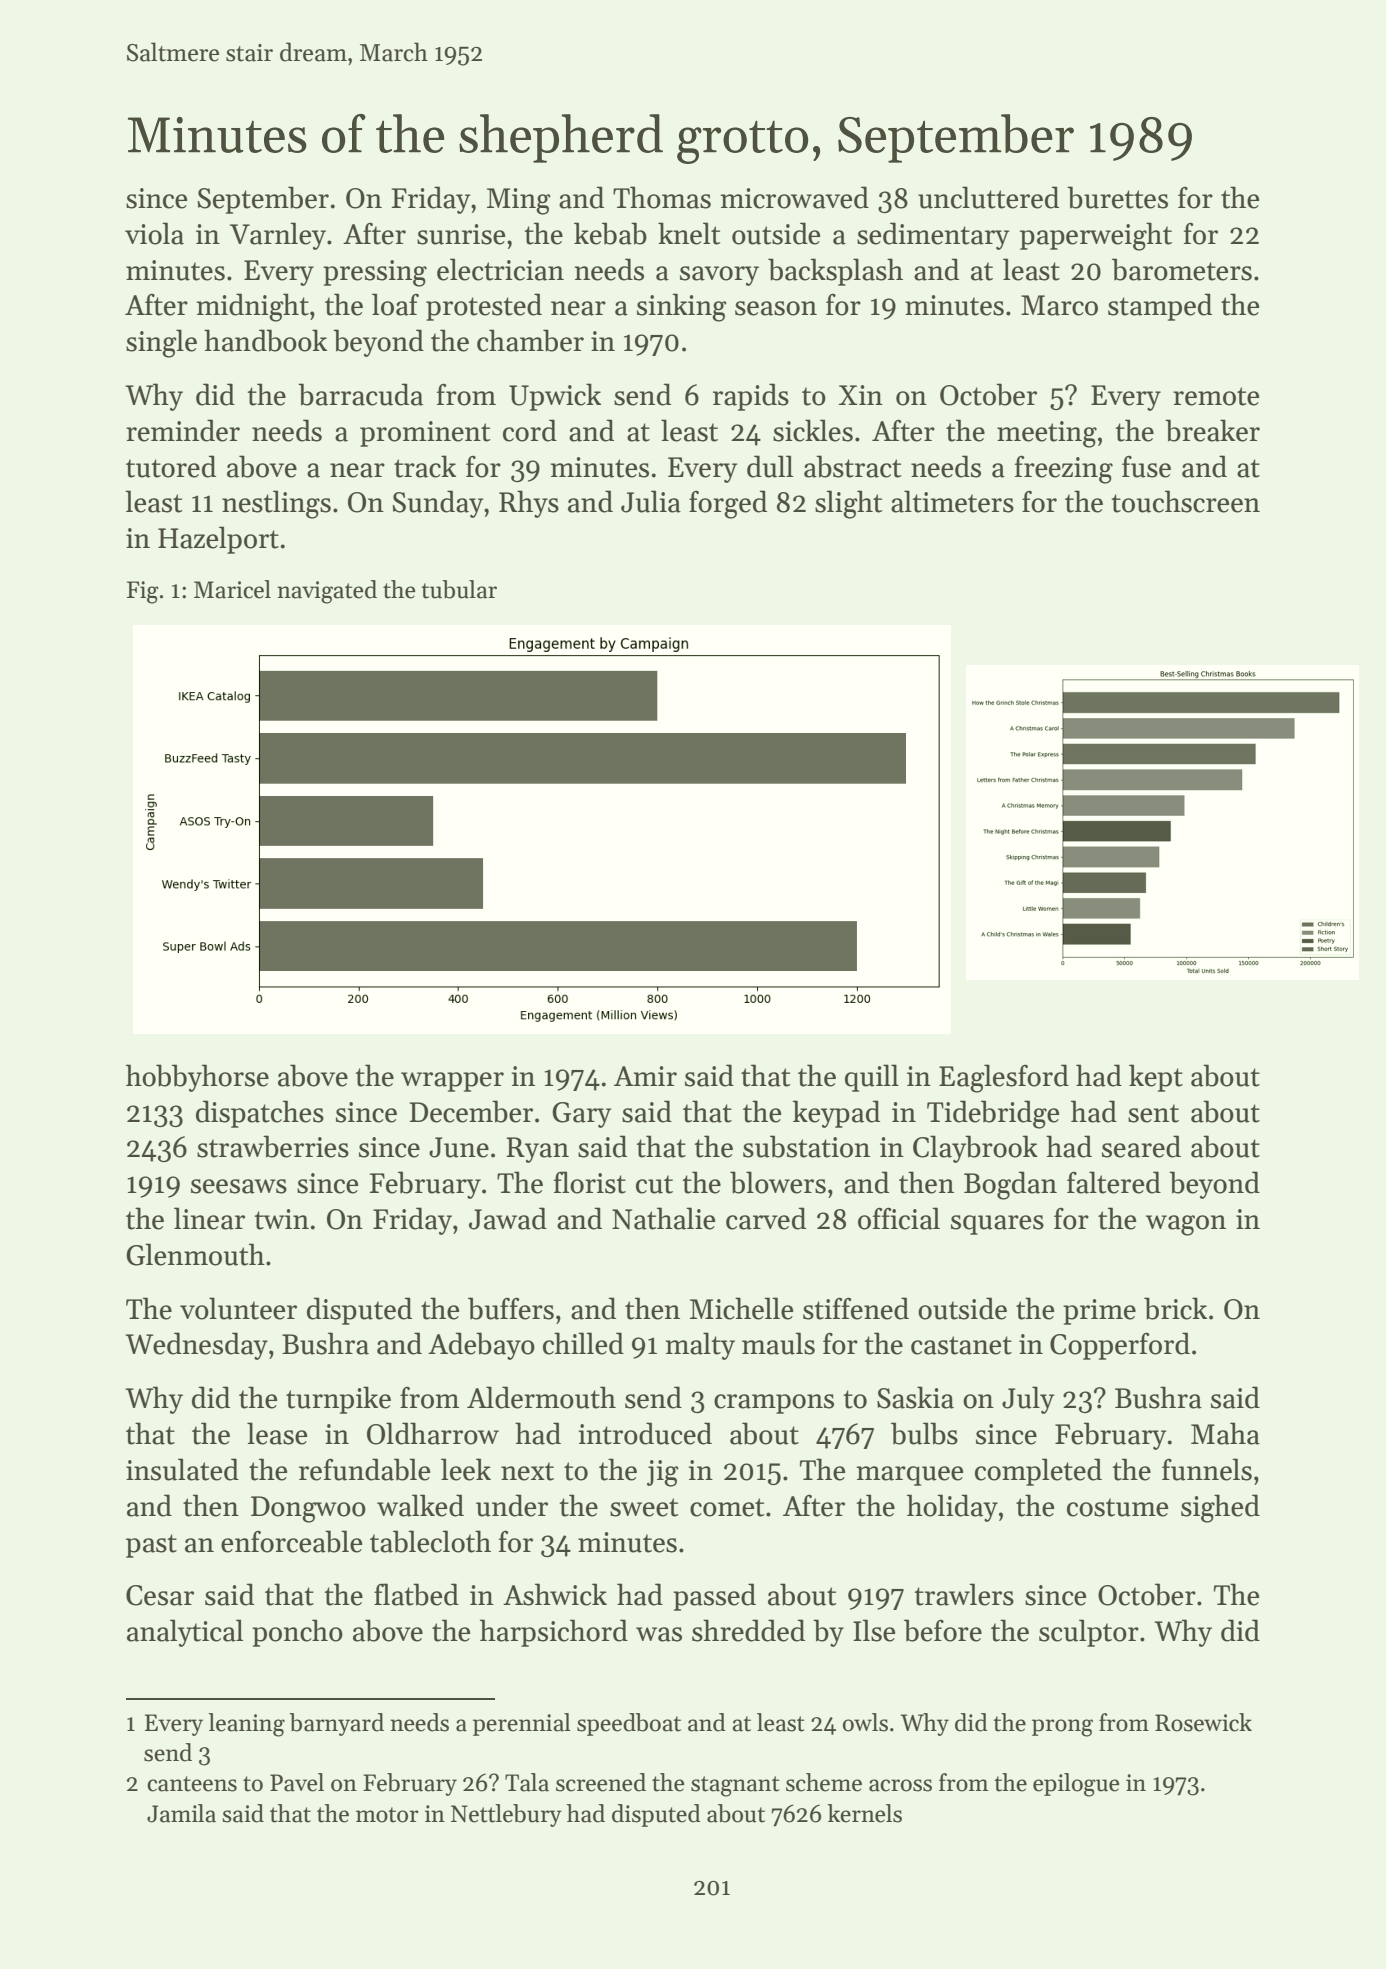 The image size is (1386, 1969). What do you see at coordinates (327, 592) in the screenshot?
I see `navigated` at bounding box center [327, 592].
